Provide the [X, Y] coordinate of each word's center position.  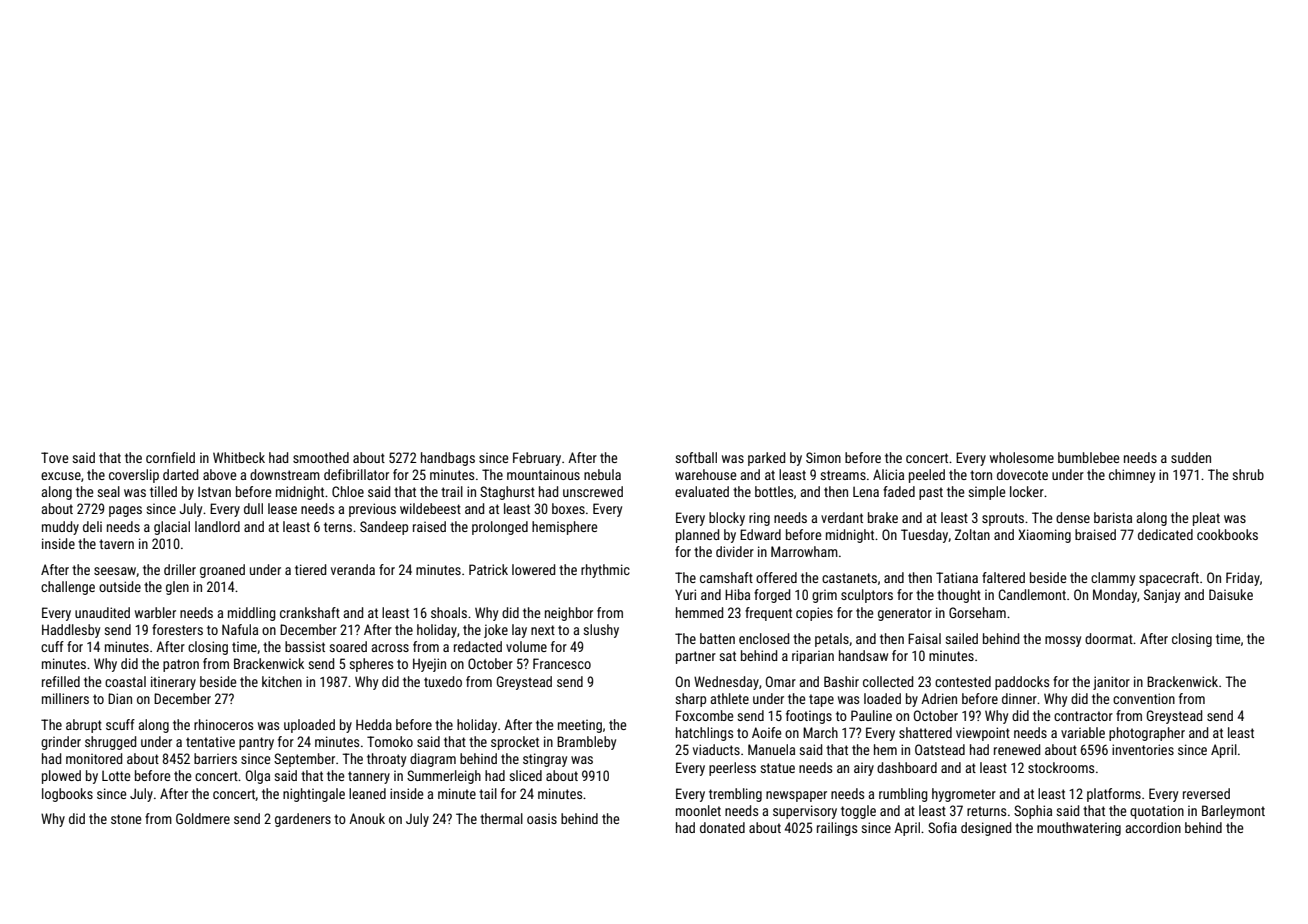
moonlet [698, 810]
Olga [258, 777]
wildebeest [430, 508]
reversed [1206, 793]
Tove [55, 457]
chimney [1132, 476]
